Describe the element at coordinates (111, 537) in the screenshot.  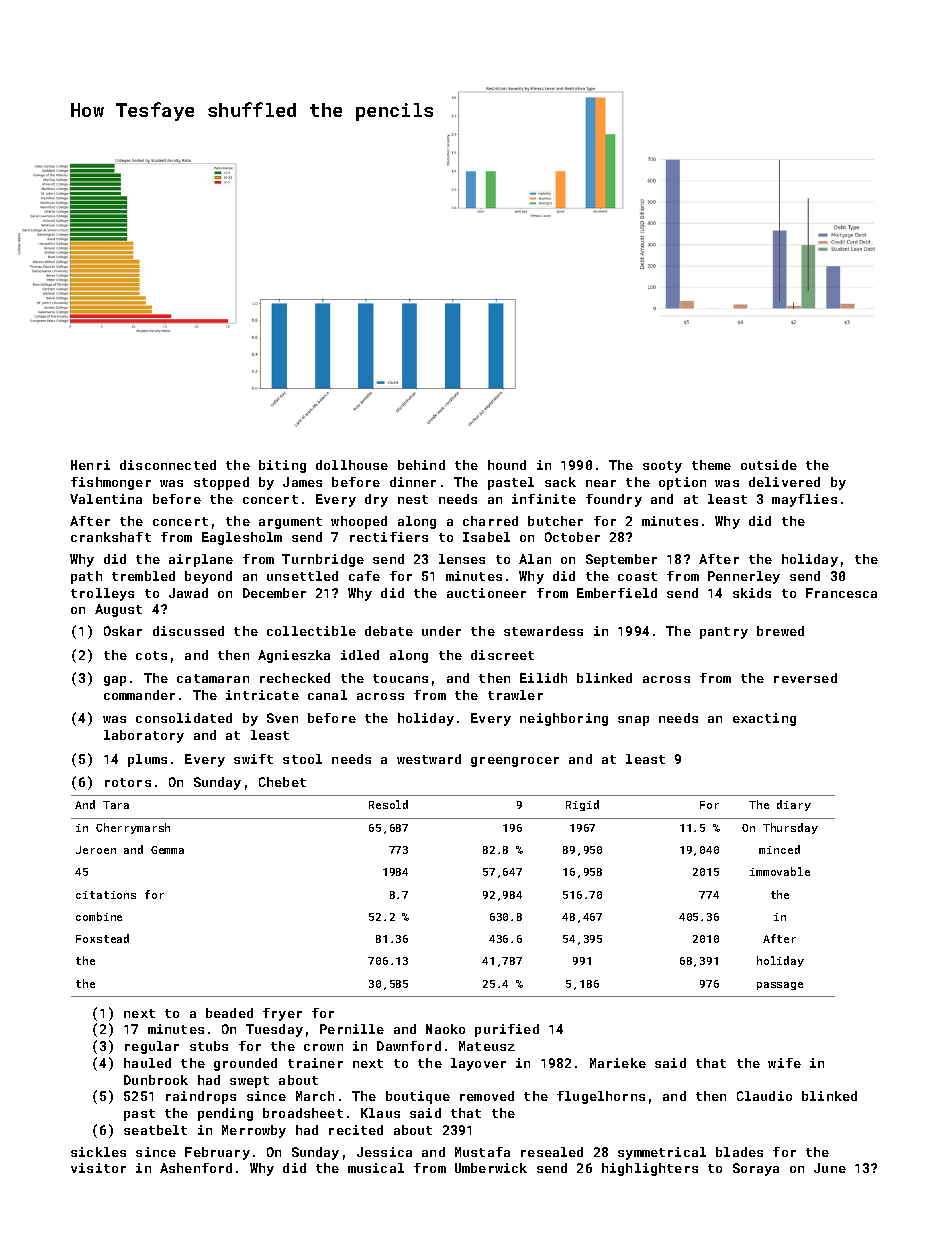
I see `crankshaft` at that location.
